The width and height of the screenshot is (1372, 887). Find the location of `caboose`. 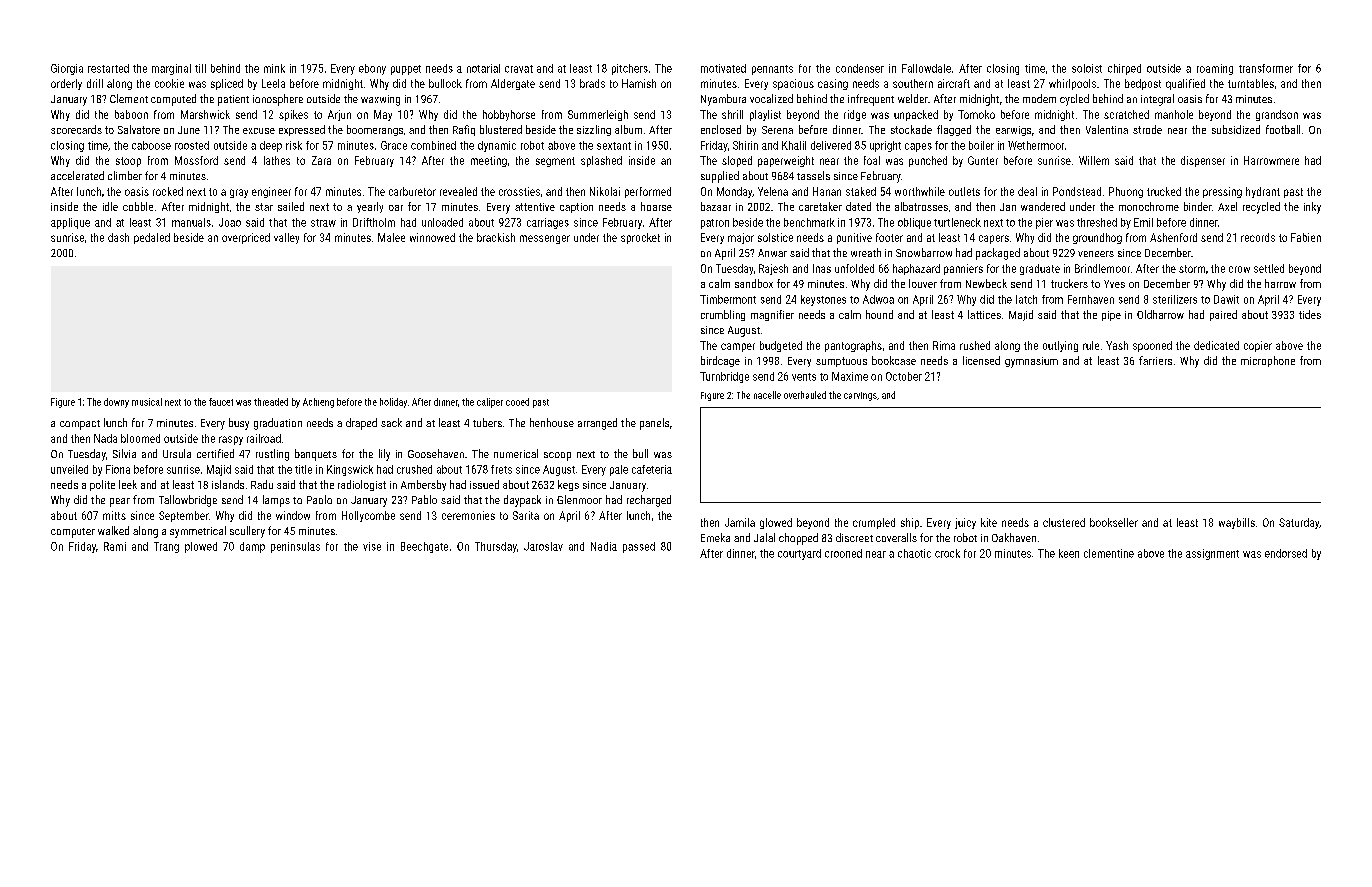

caboose is located at coordinates (151, 145).
